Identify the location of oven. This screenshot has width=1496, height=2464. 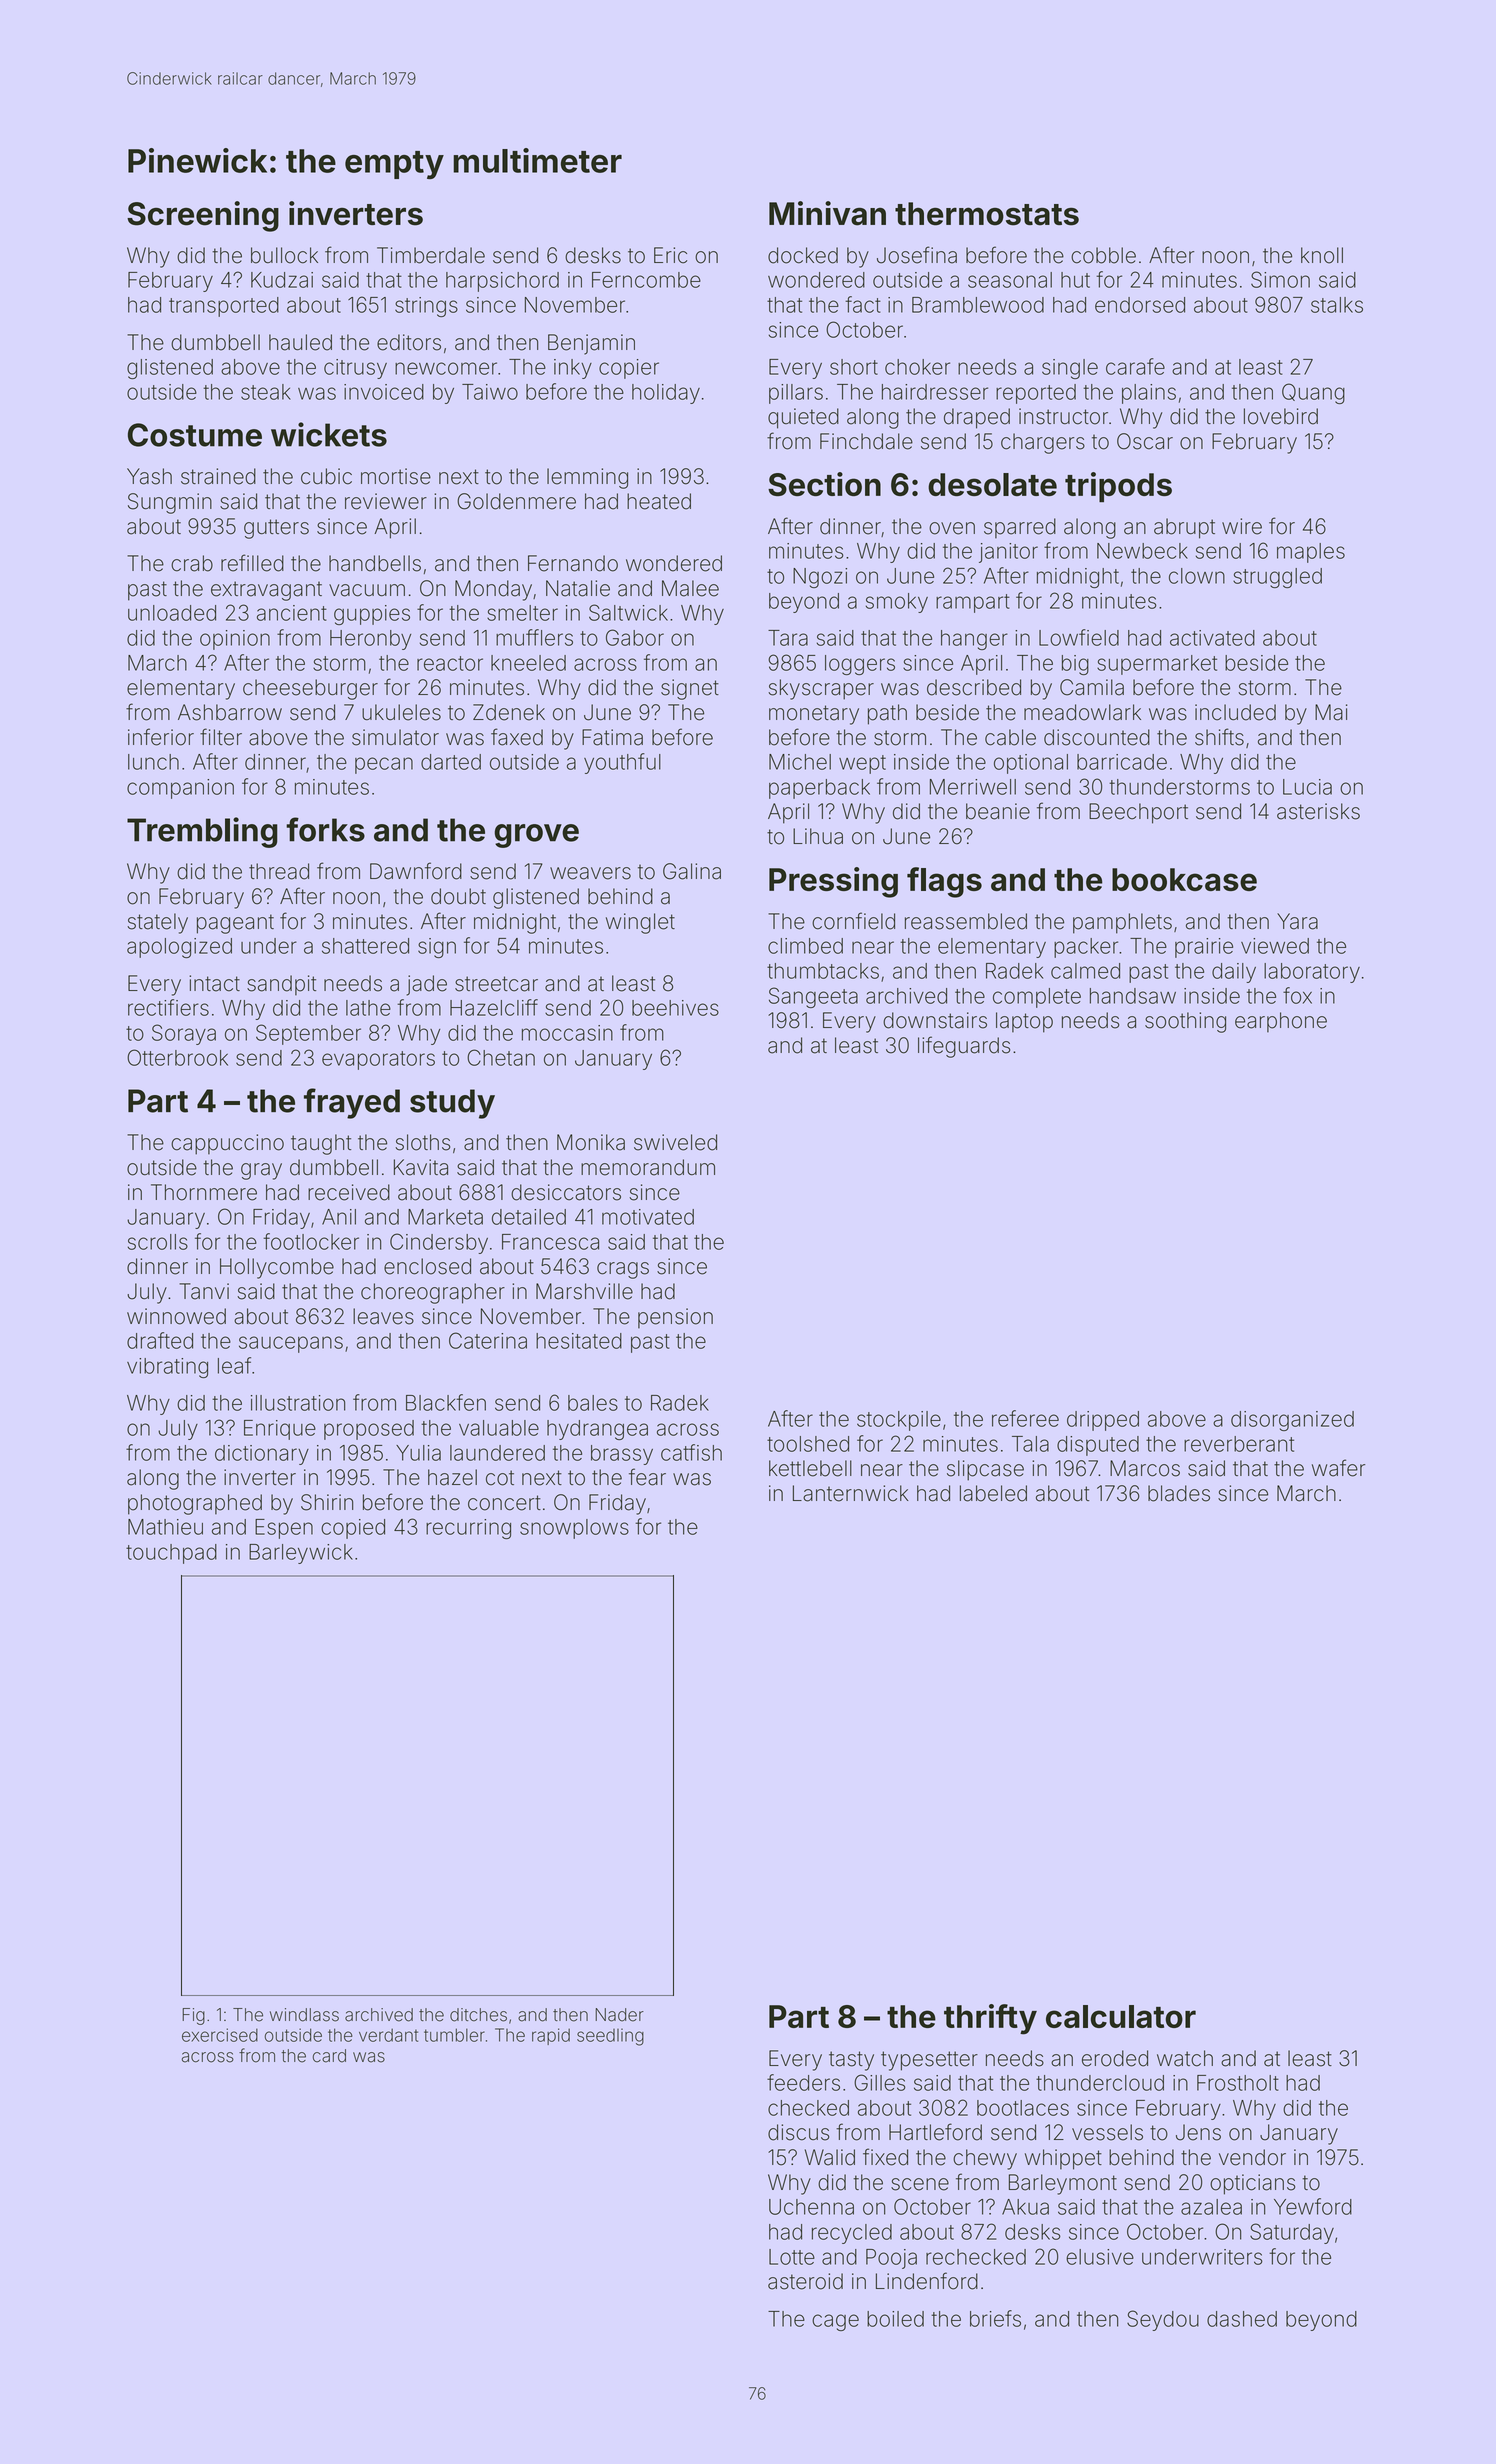
(952, 528).
